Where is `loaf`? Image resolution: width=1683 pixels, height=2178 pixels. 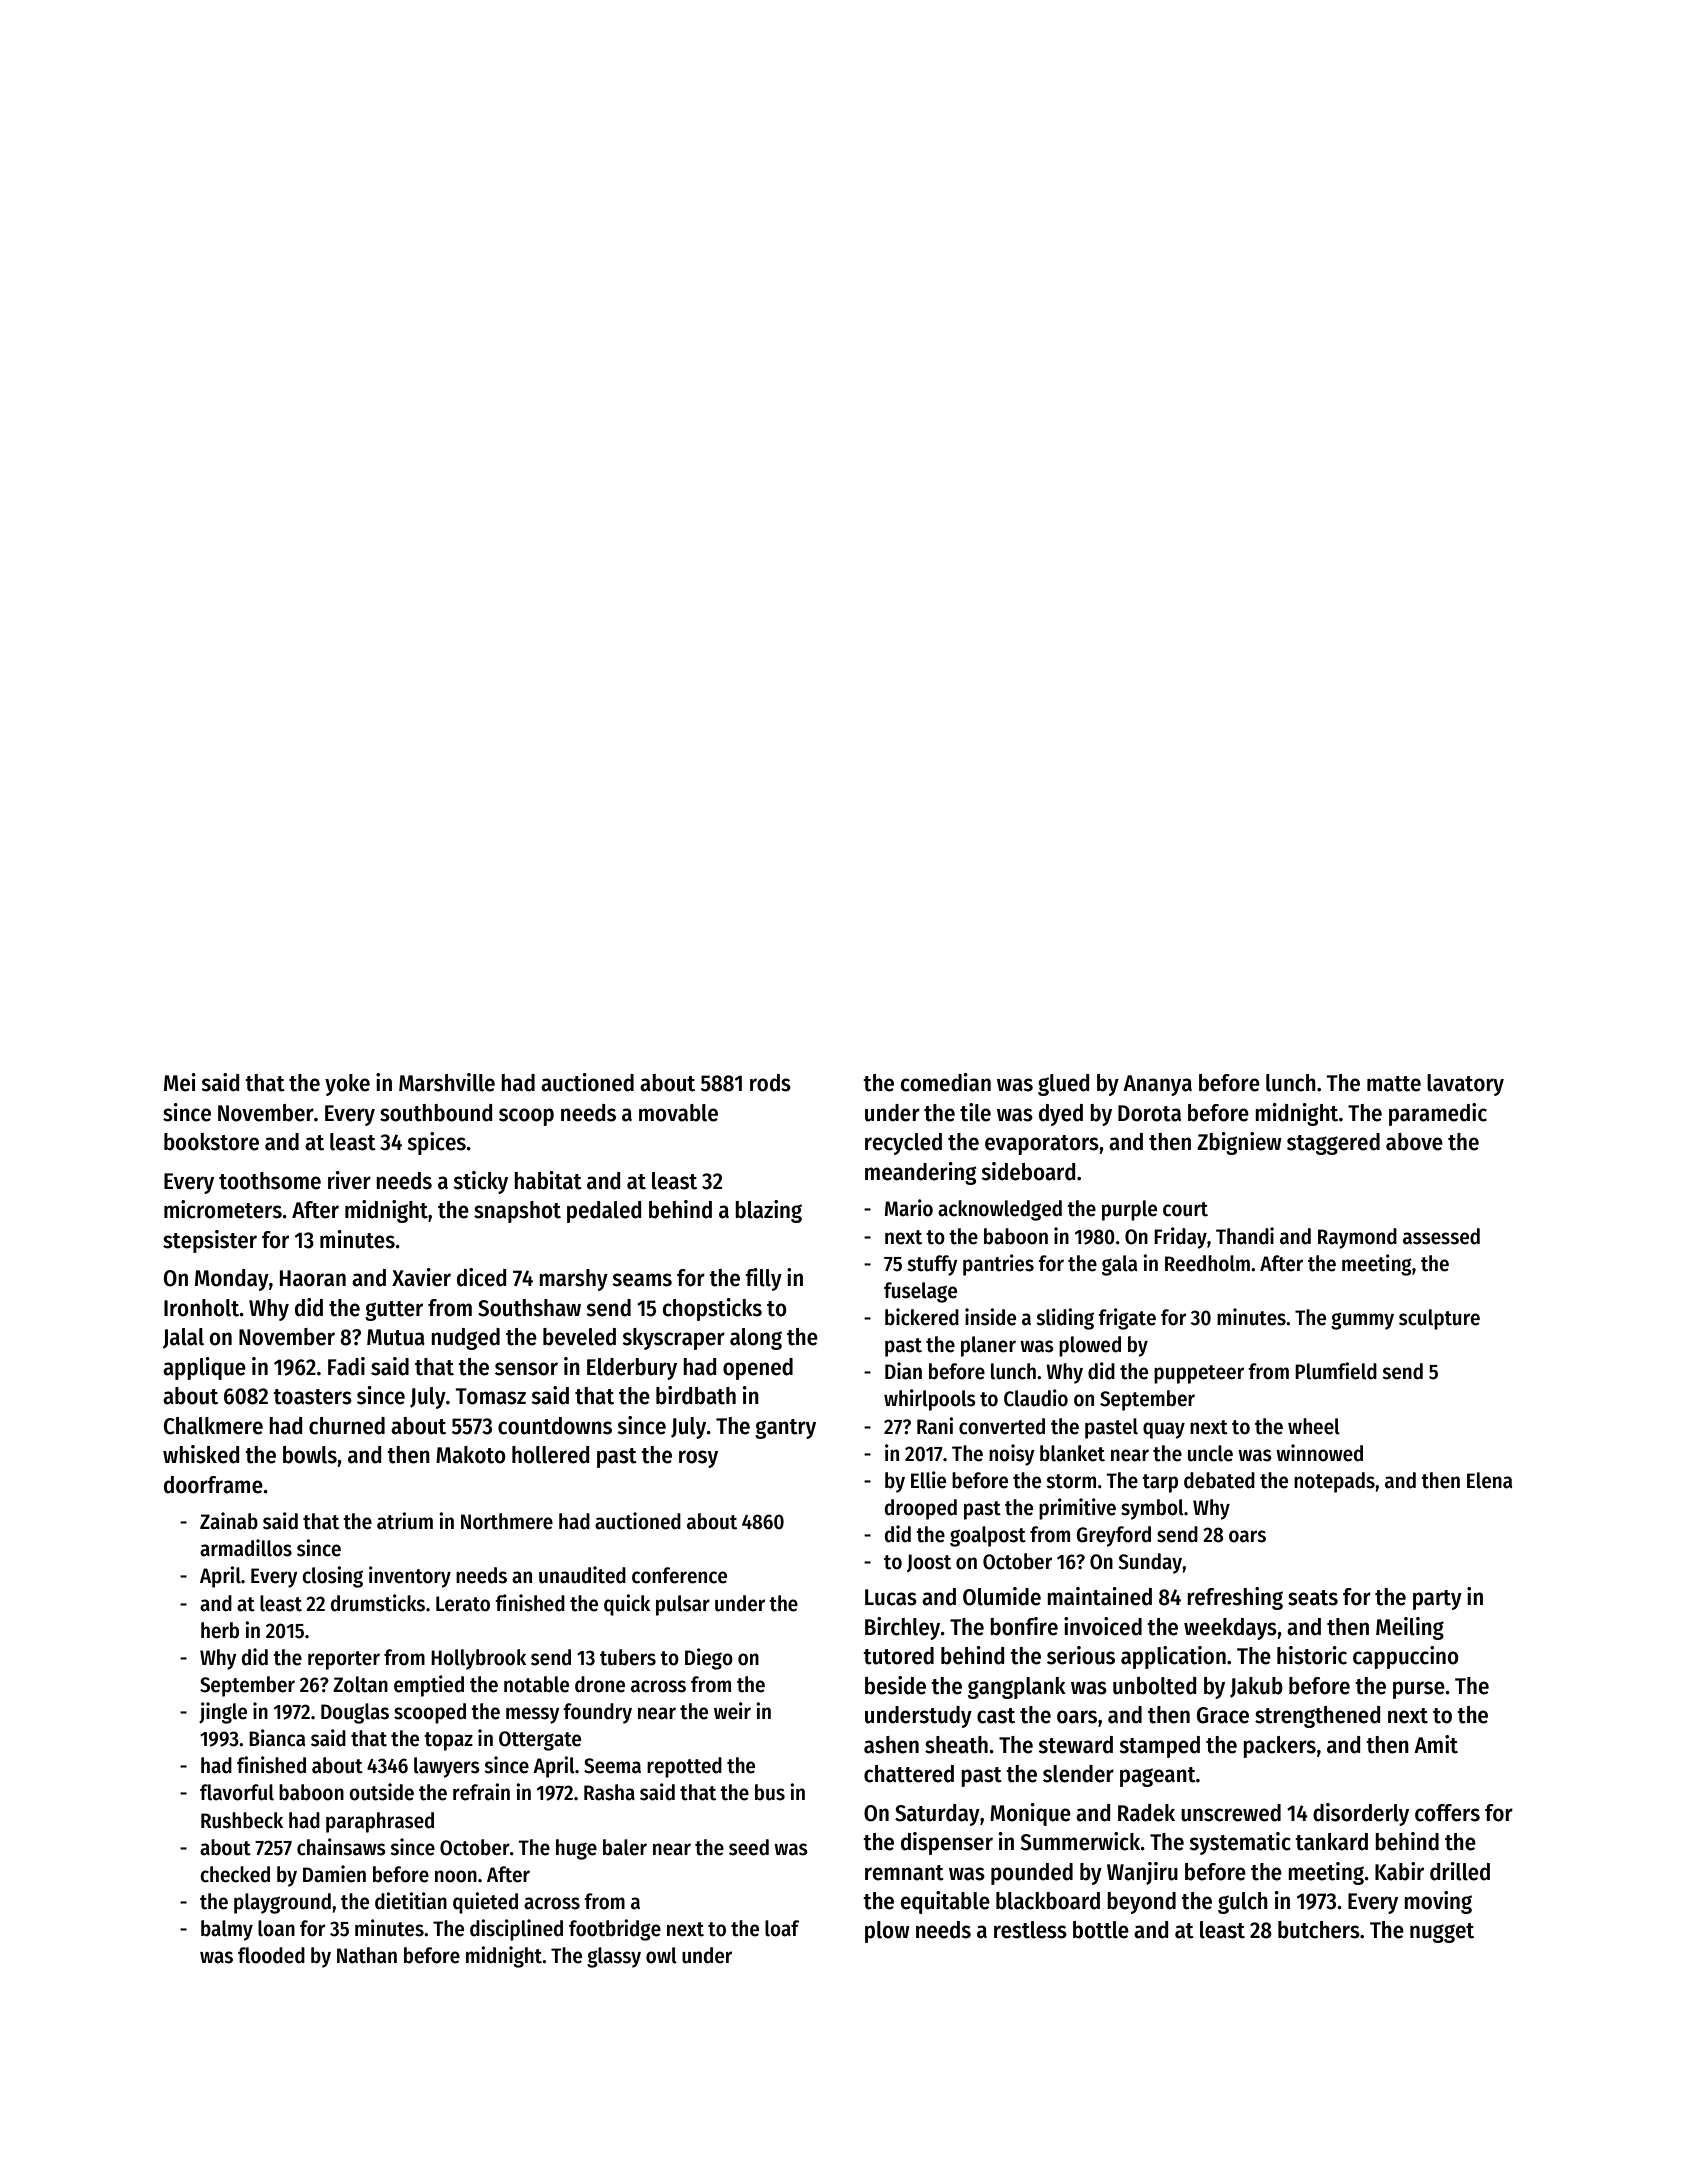 loaf is located at coordinates (782, 1928).
